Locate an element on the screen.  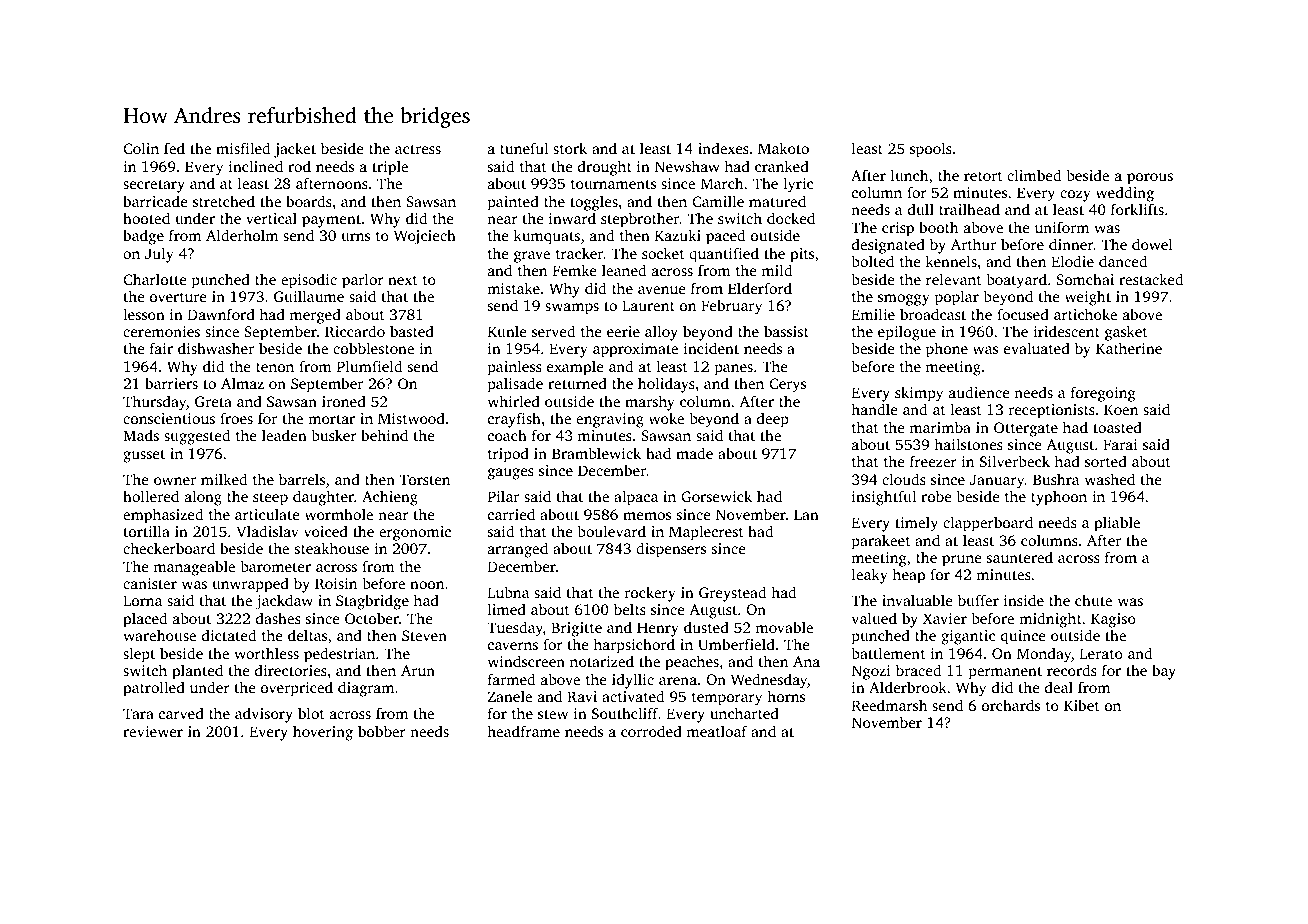
barrels is located at coordinates (302, 479).
